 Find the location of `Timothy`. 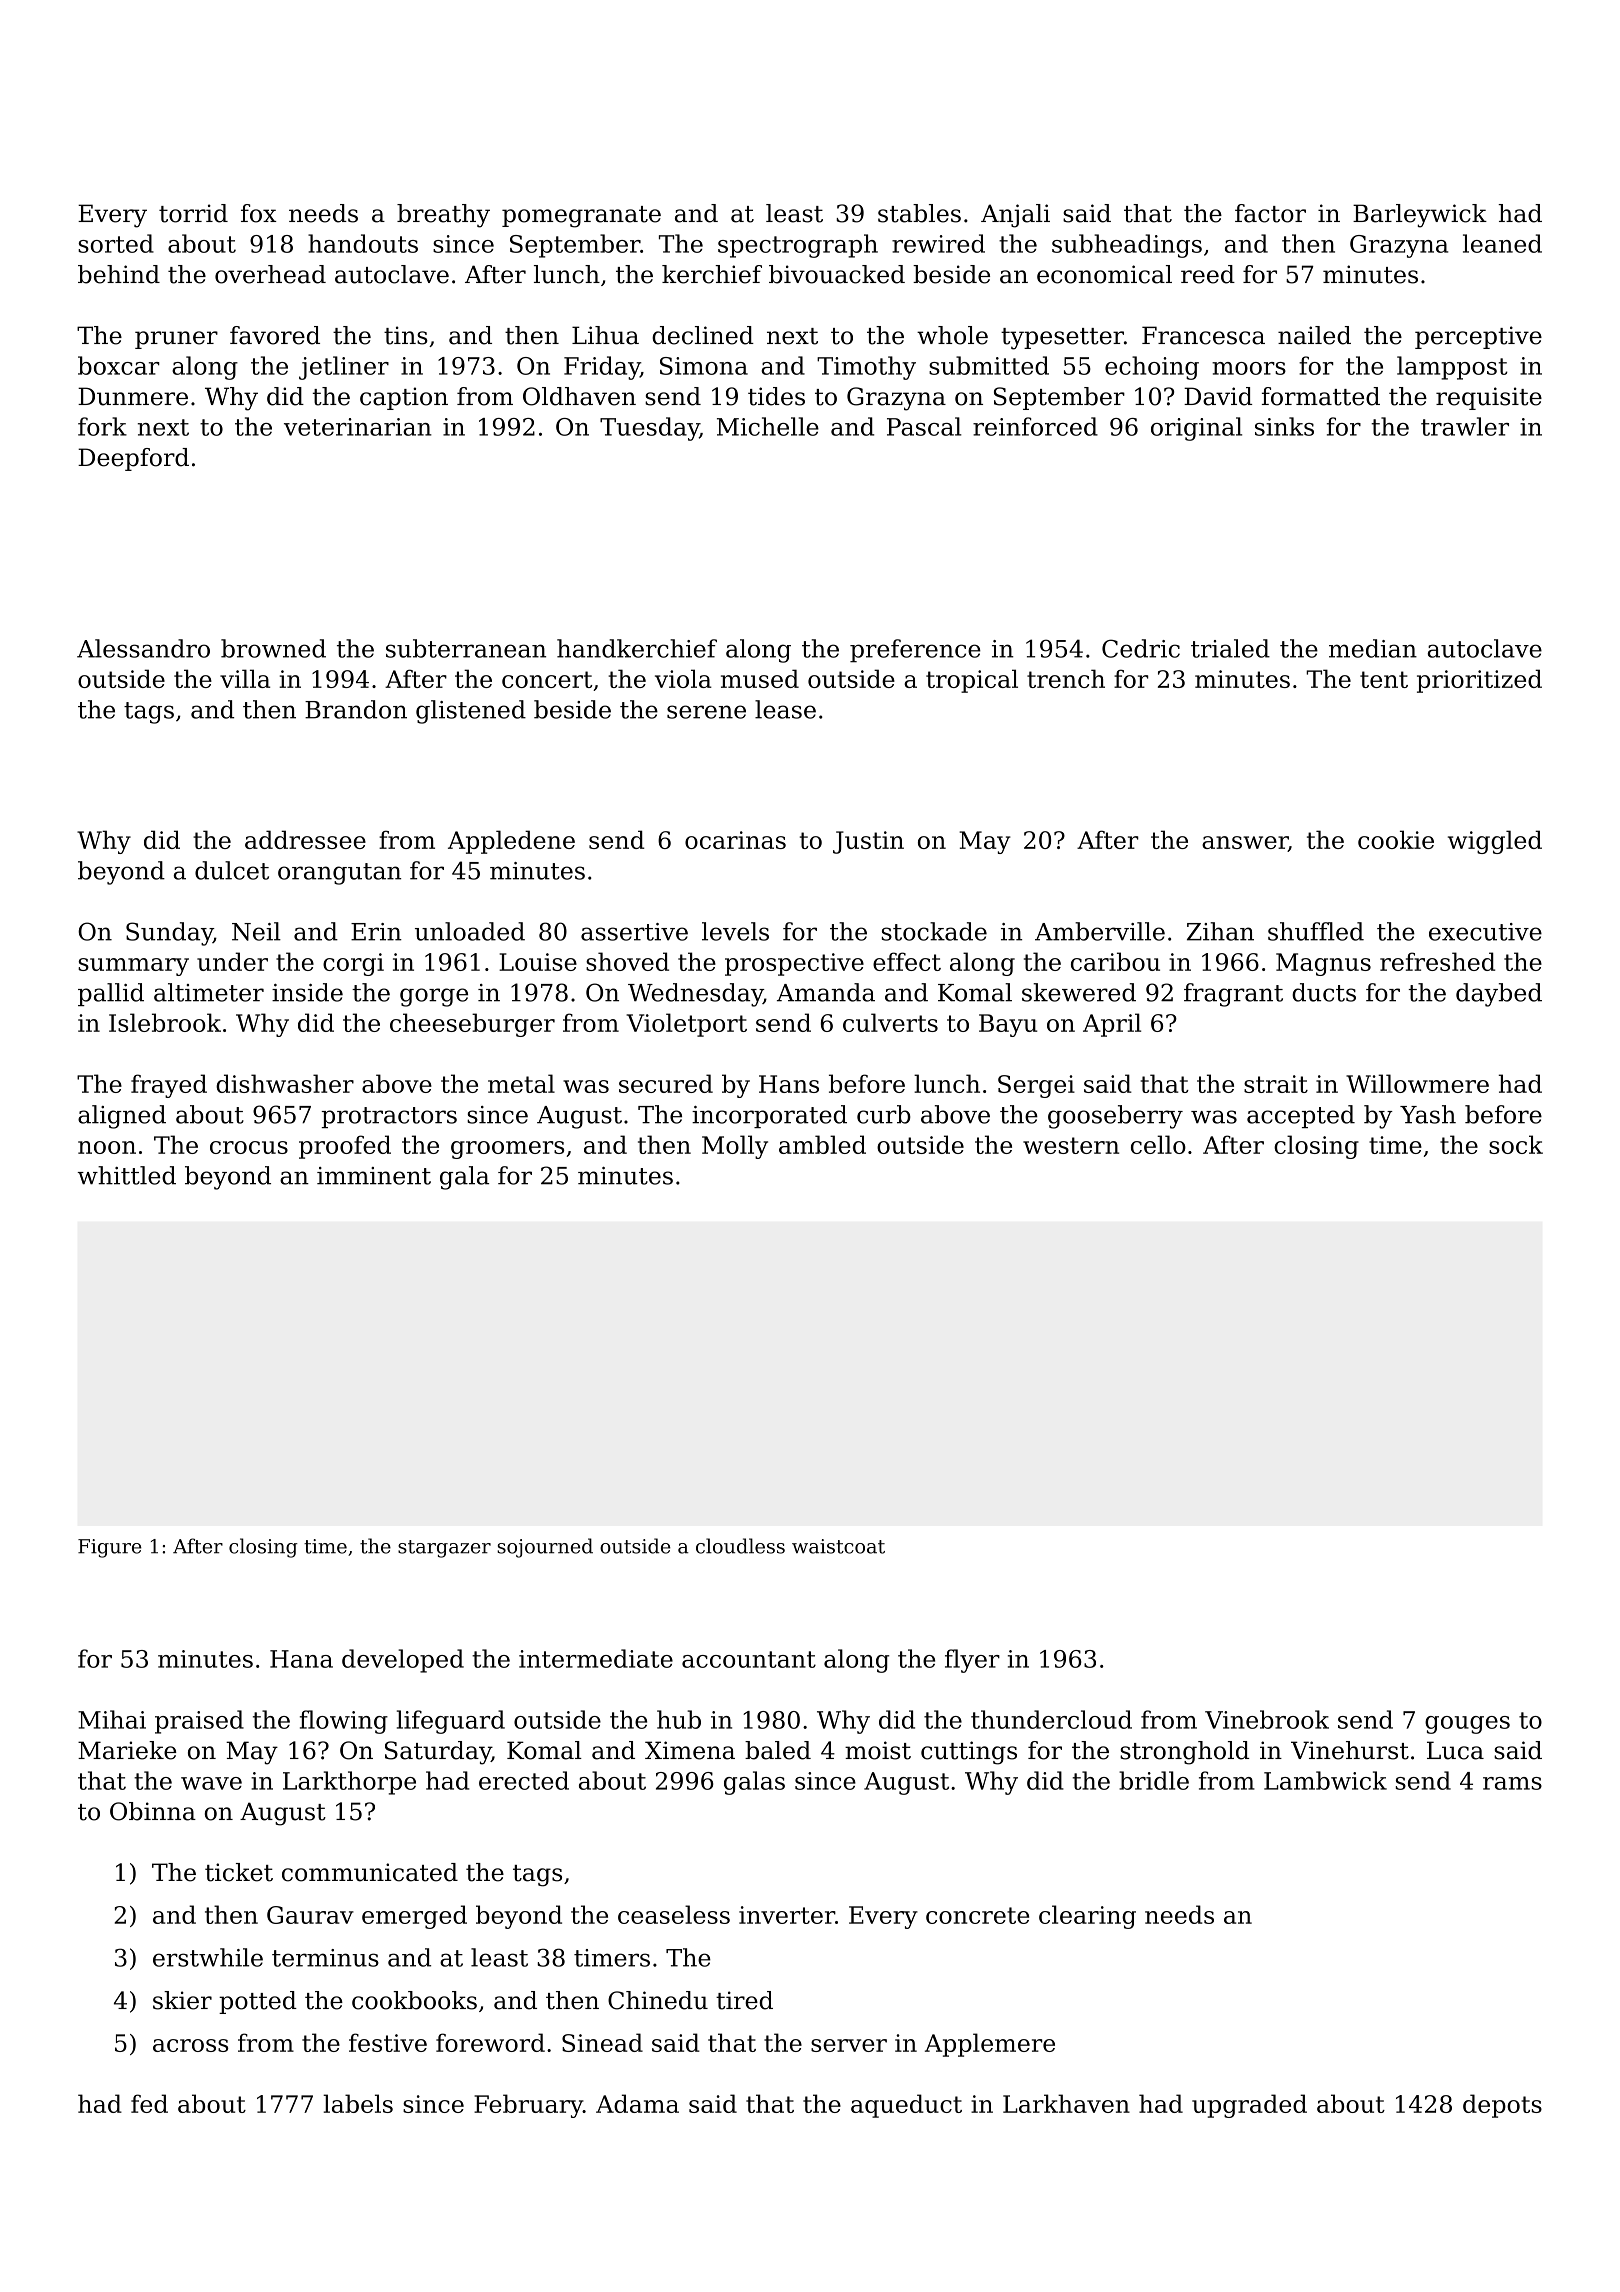

Timothy is located at coordinates (866, 368).
